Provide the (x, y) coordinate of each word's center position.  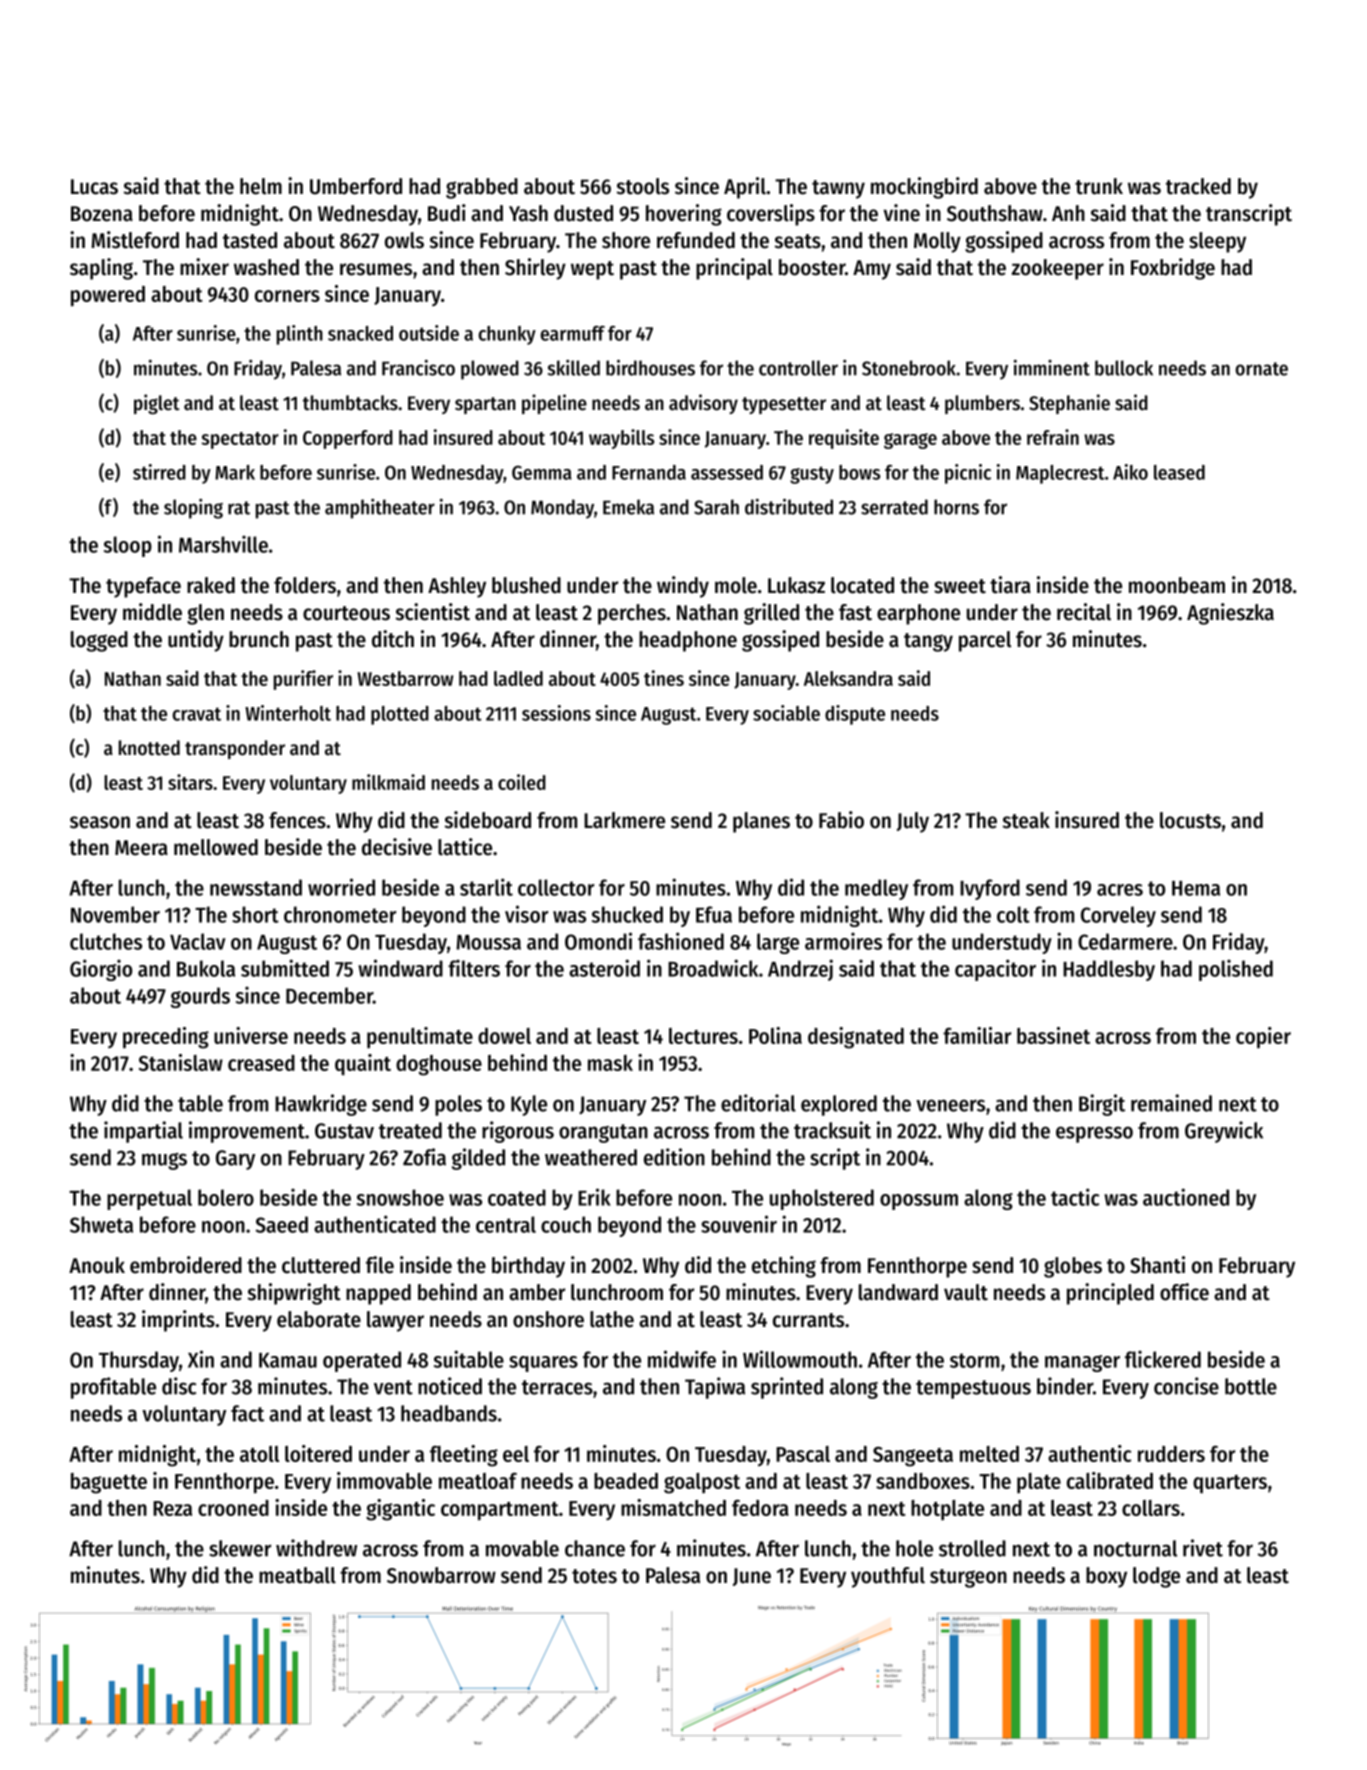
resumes (376, 269)
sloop (128, 546)
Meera (141, 848)
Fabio (841, 820)
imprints (178, 1321)
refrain (1053, 437)
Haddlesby (1109, 970)
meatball (297, 1575)
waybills (621, 439)
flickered (1163, 1359)
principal (734, 269)
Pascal (803, 1454)
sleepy (1217, 242)
